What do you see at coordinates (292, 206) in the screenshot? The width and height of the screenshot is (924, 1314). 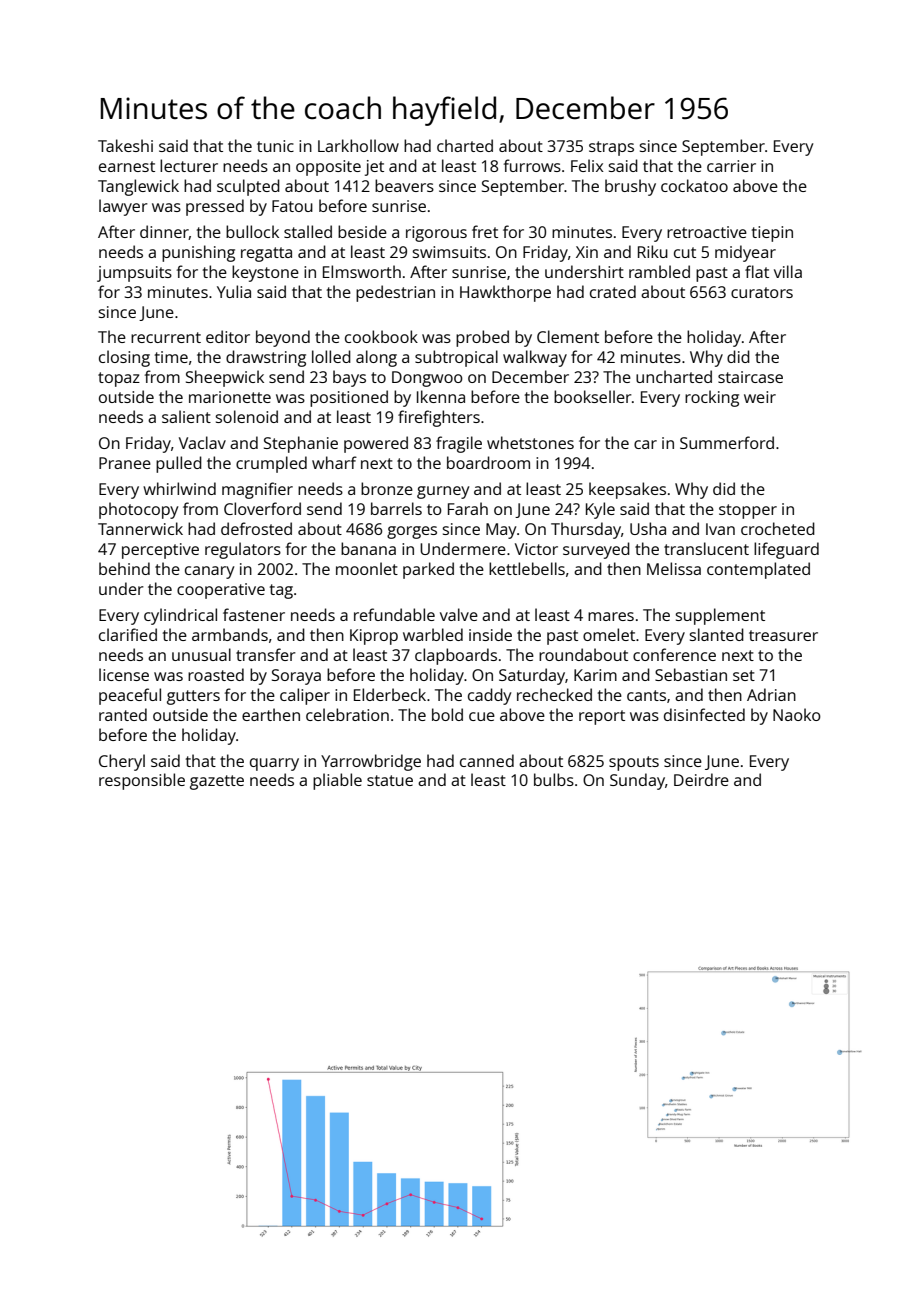 I see `Fatou` at bounding box center [292, 206].
